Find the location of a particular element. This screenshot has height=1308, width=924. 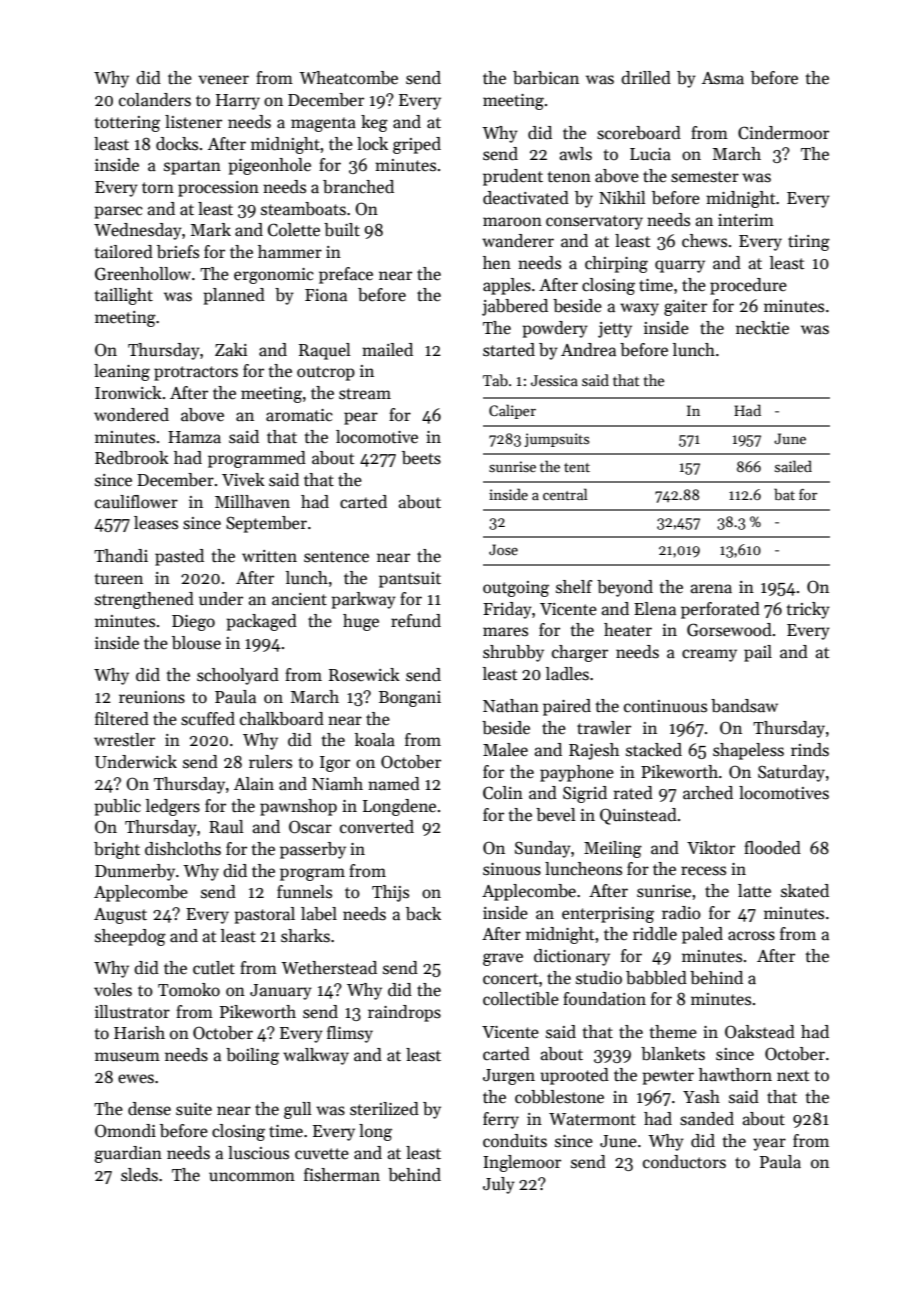

Cindermoor is located at coordinates (783, 133).
